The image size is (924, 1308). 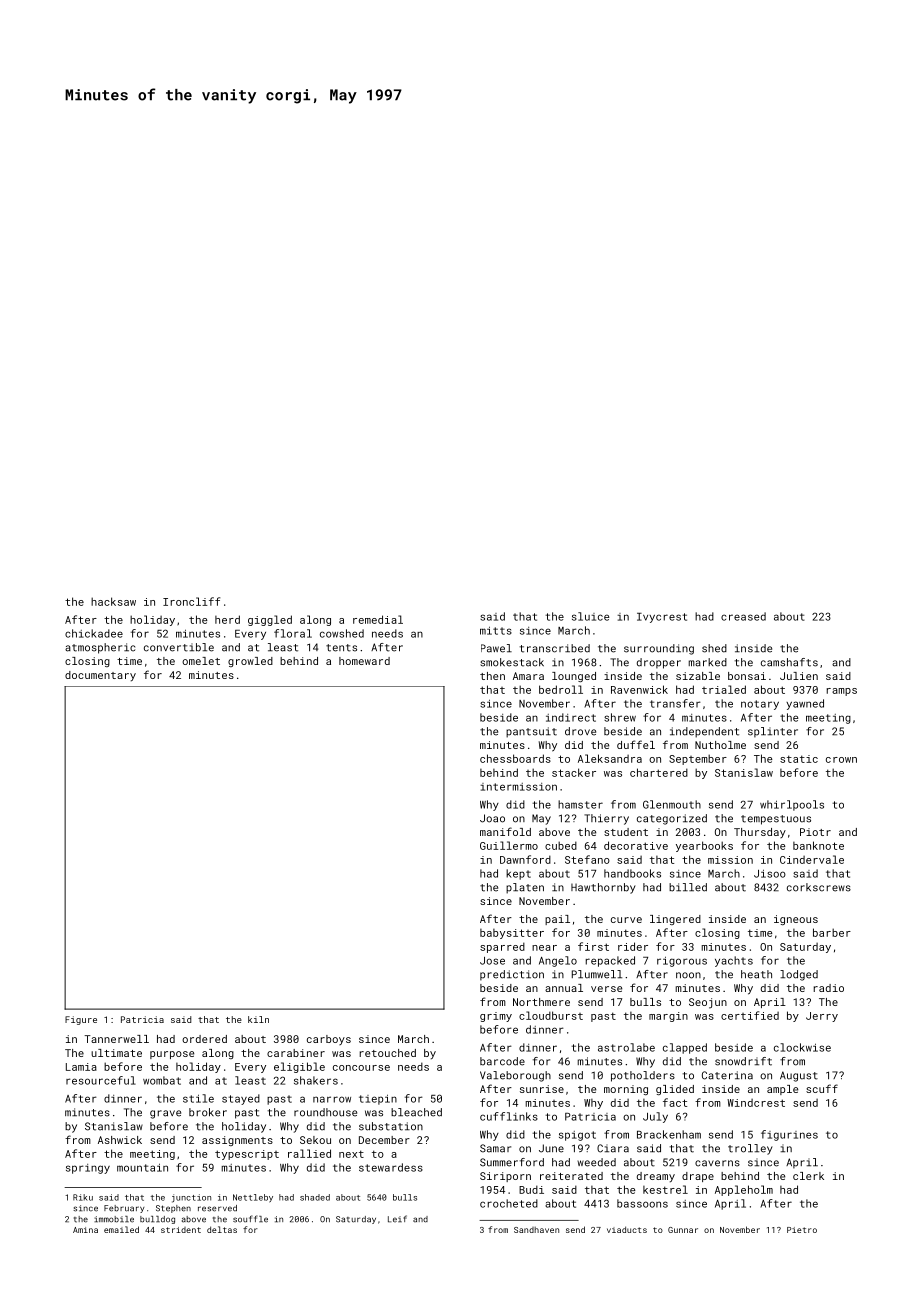 What do you see at coordinates (509, 1116) in the page?
I see `cufflinks` at bounding box center [509, 1116].
